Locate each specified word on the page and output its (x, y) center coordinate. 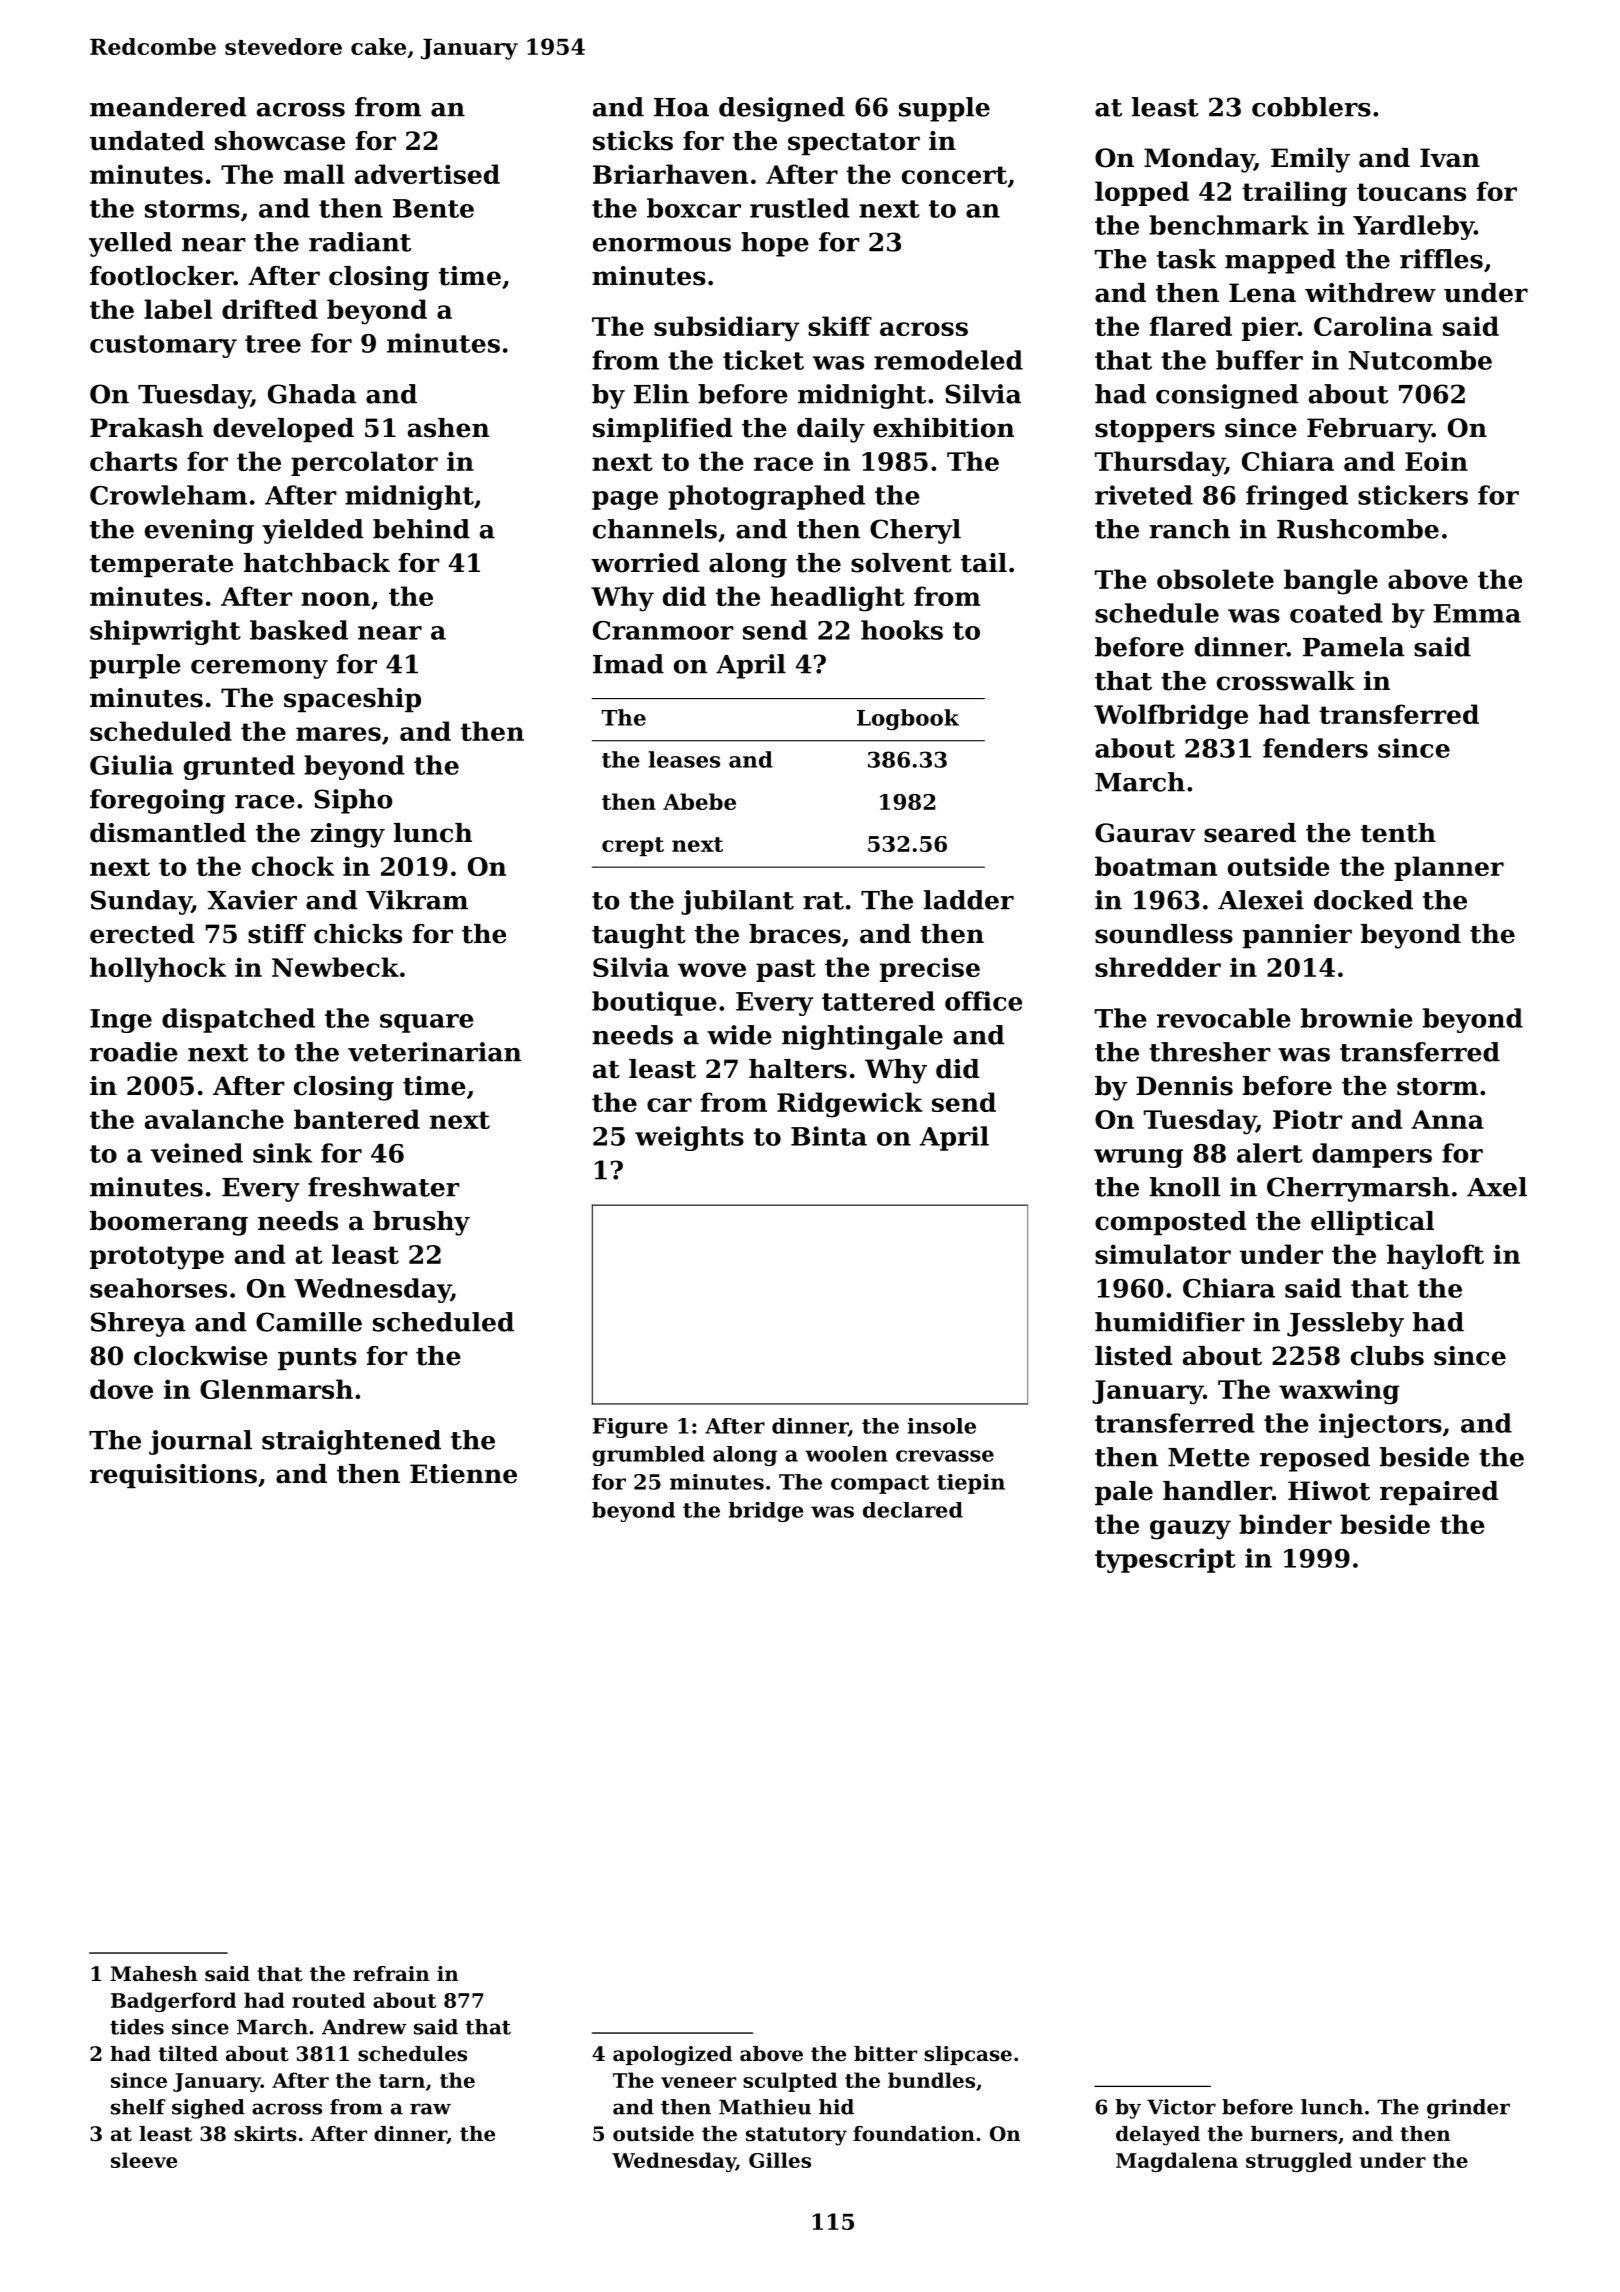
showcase (280, 141)
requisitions (173, 1476)
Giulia (131, 765)
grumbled (648, 1456)
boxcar (694, 208)
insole (941, 1426)
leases (684, 759)
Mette (1209, 1457)
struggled (1299, 2162)
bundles (931, 2080)
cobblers (1311, 107)
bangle (1331, 582)
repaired (1439, 1493)
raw (430, 2109)
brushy (421, 1223)
